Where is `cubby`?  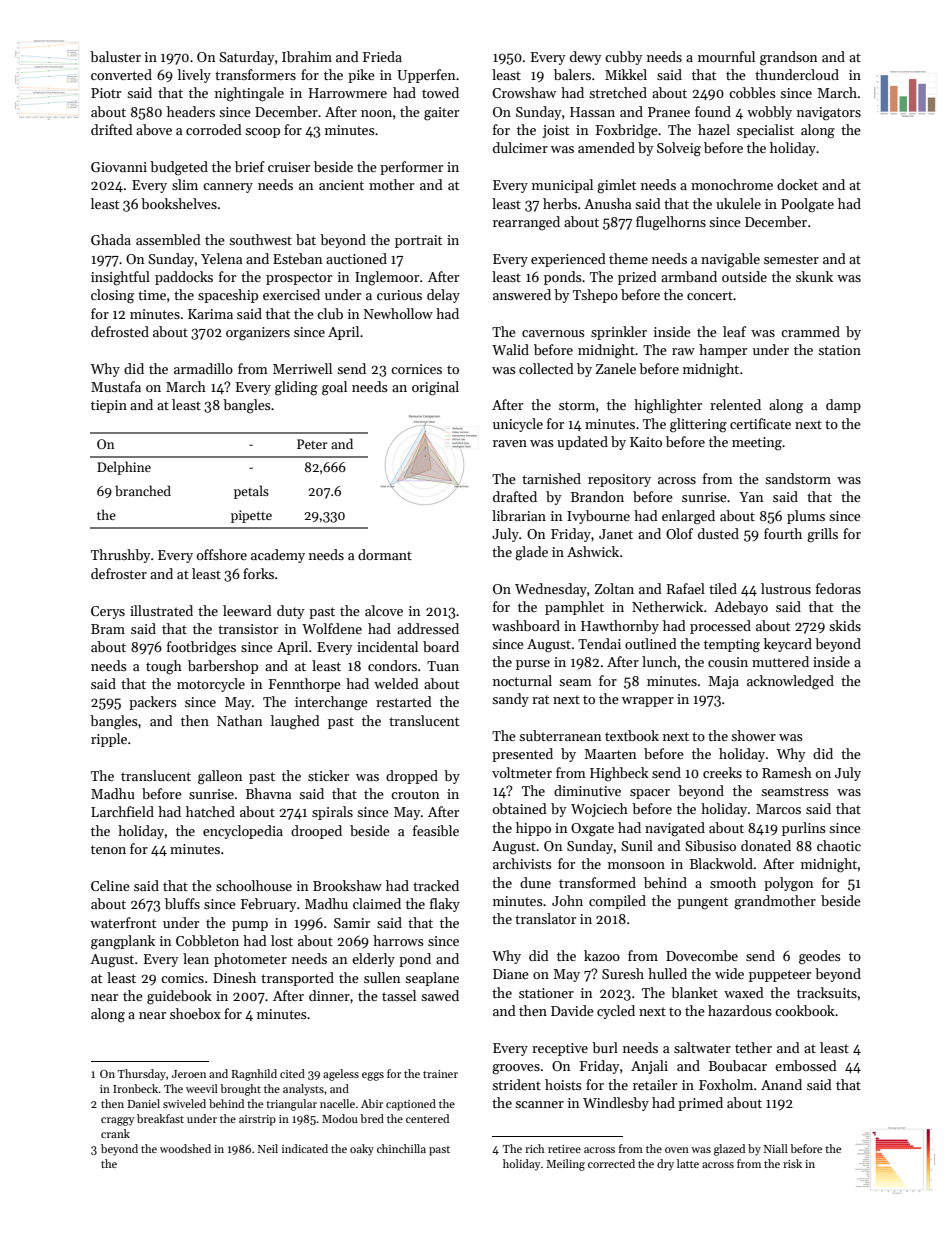
cubby is located at coordinates (624, 58).
